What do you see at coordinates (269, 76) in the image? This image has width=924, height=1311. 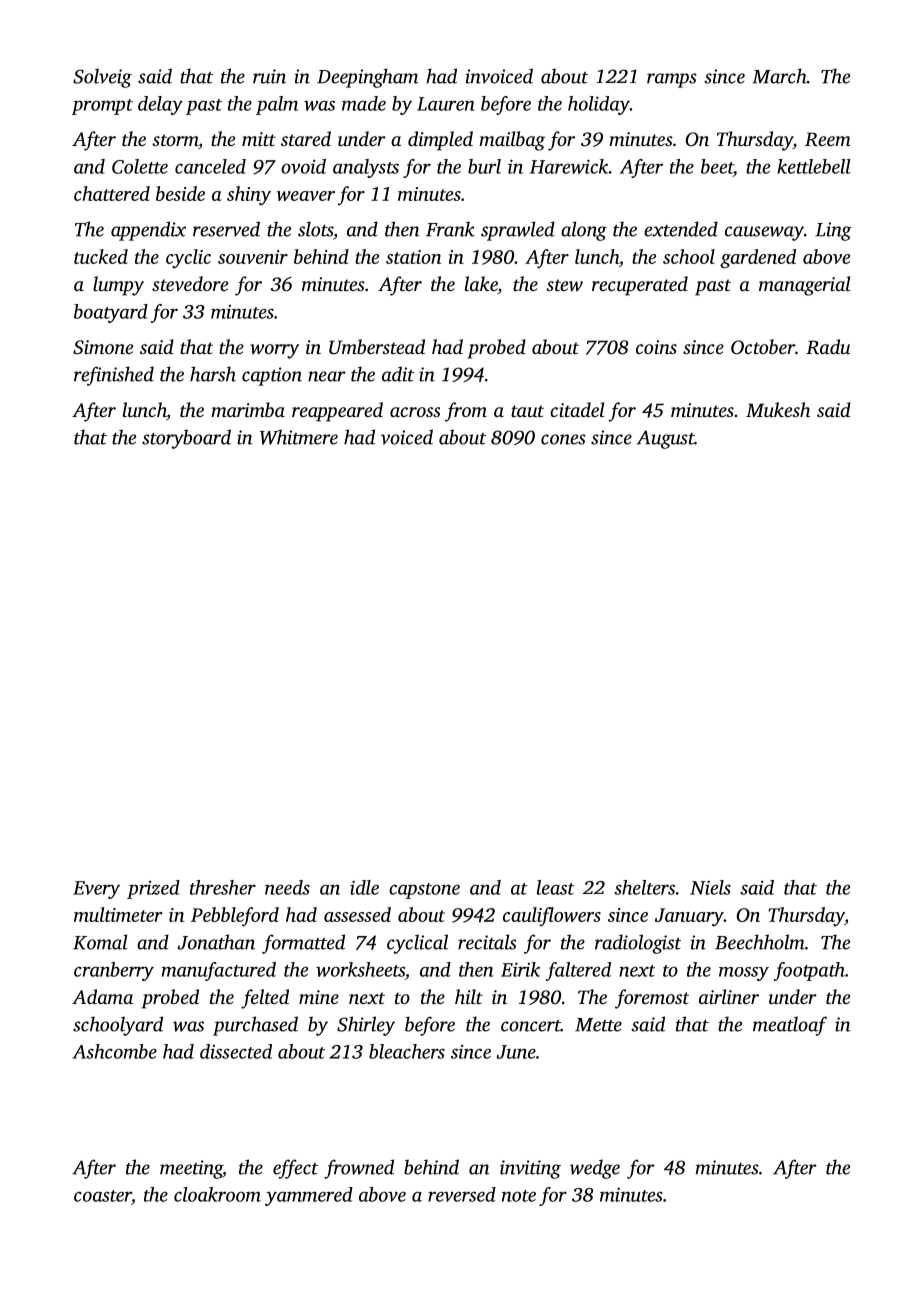 I see `ruin` at bounding box center [269, 76].
